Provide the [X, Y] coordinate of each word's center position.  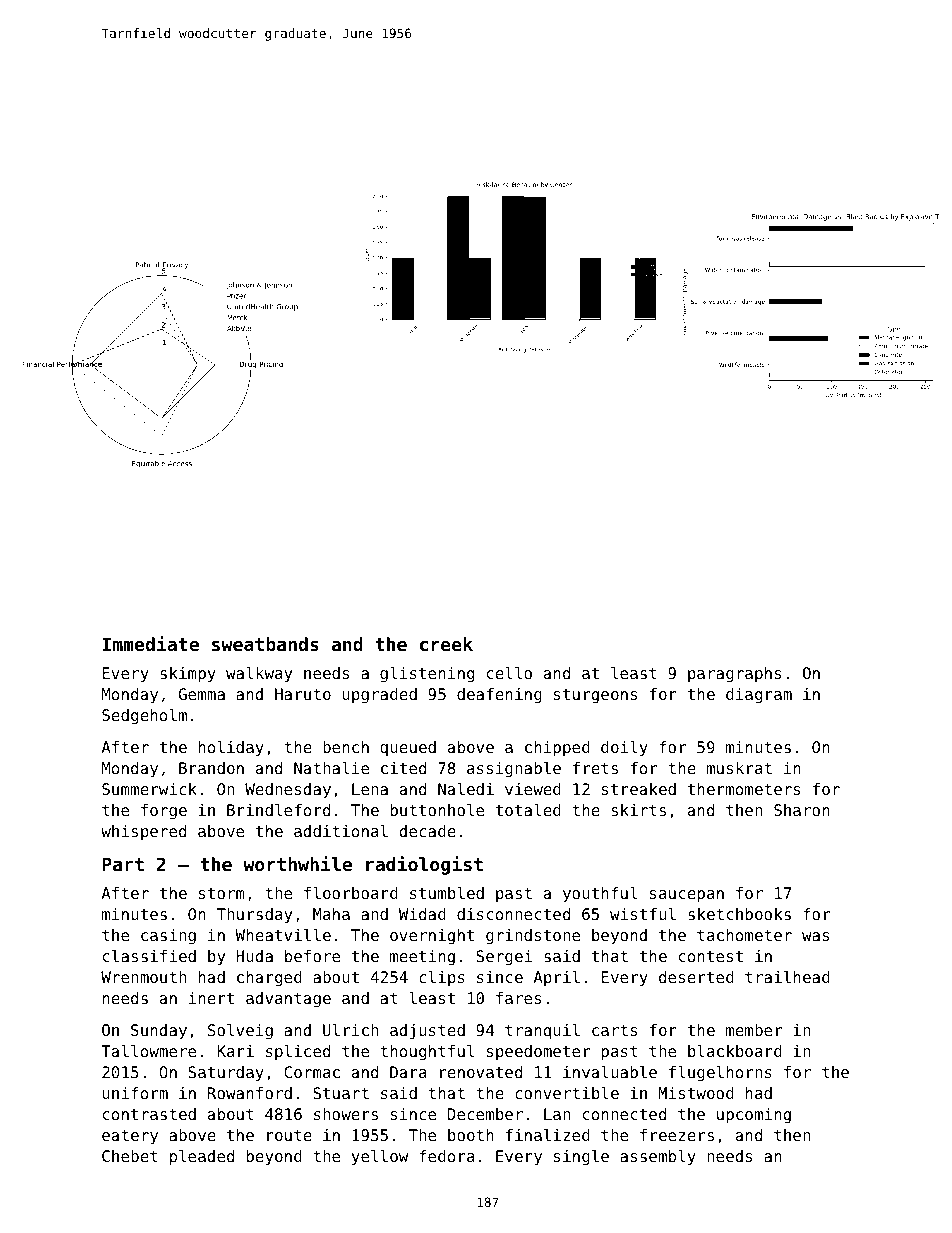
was [815, 936]
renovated [481, 1072]
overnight [432, 937]
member [754, 1030]
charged [269, 979]
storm [222, 893]
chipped [557, 749]
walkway [259, 675]
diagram [759, 696]
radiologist [424, 865]
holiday [231, 749]
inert [211, 998]
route [289, 1135]
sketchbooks [739, 914]
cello [509, 673]
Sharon [802, 810]
